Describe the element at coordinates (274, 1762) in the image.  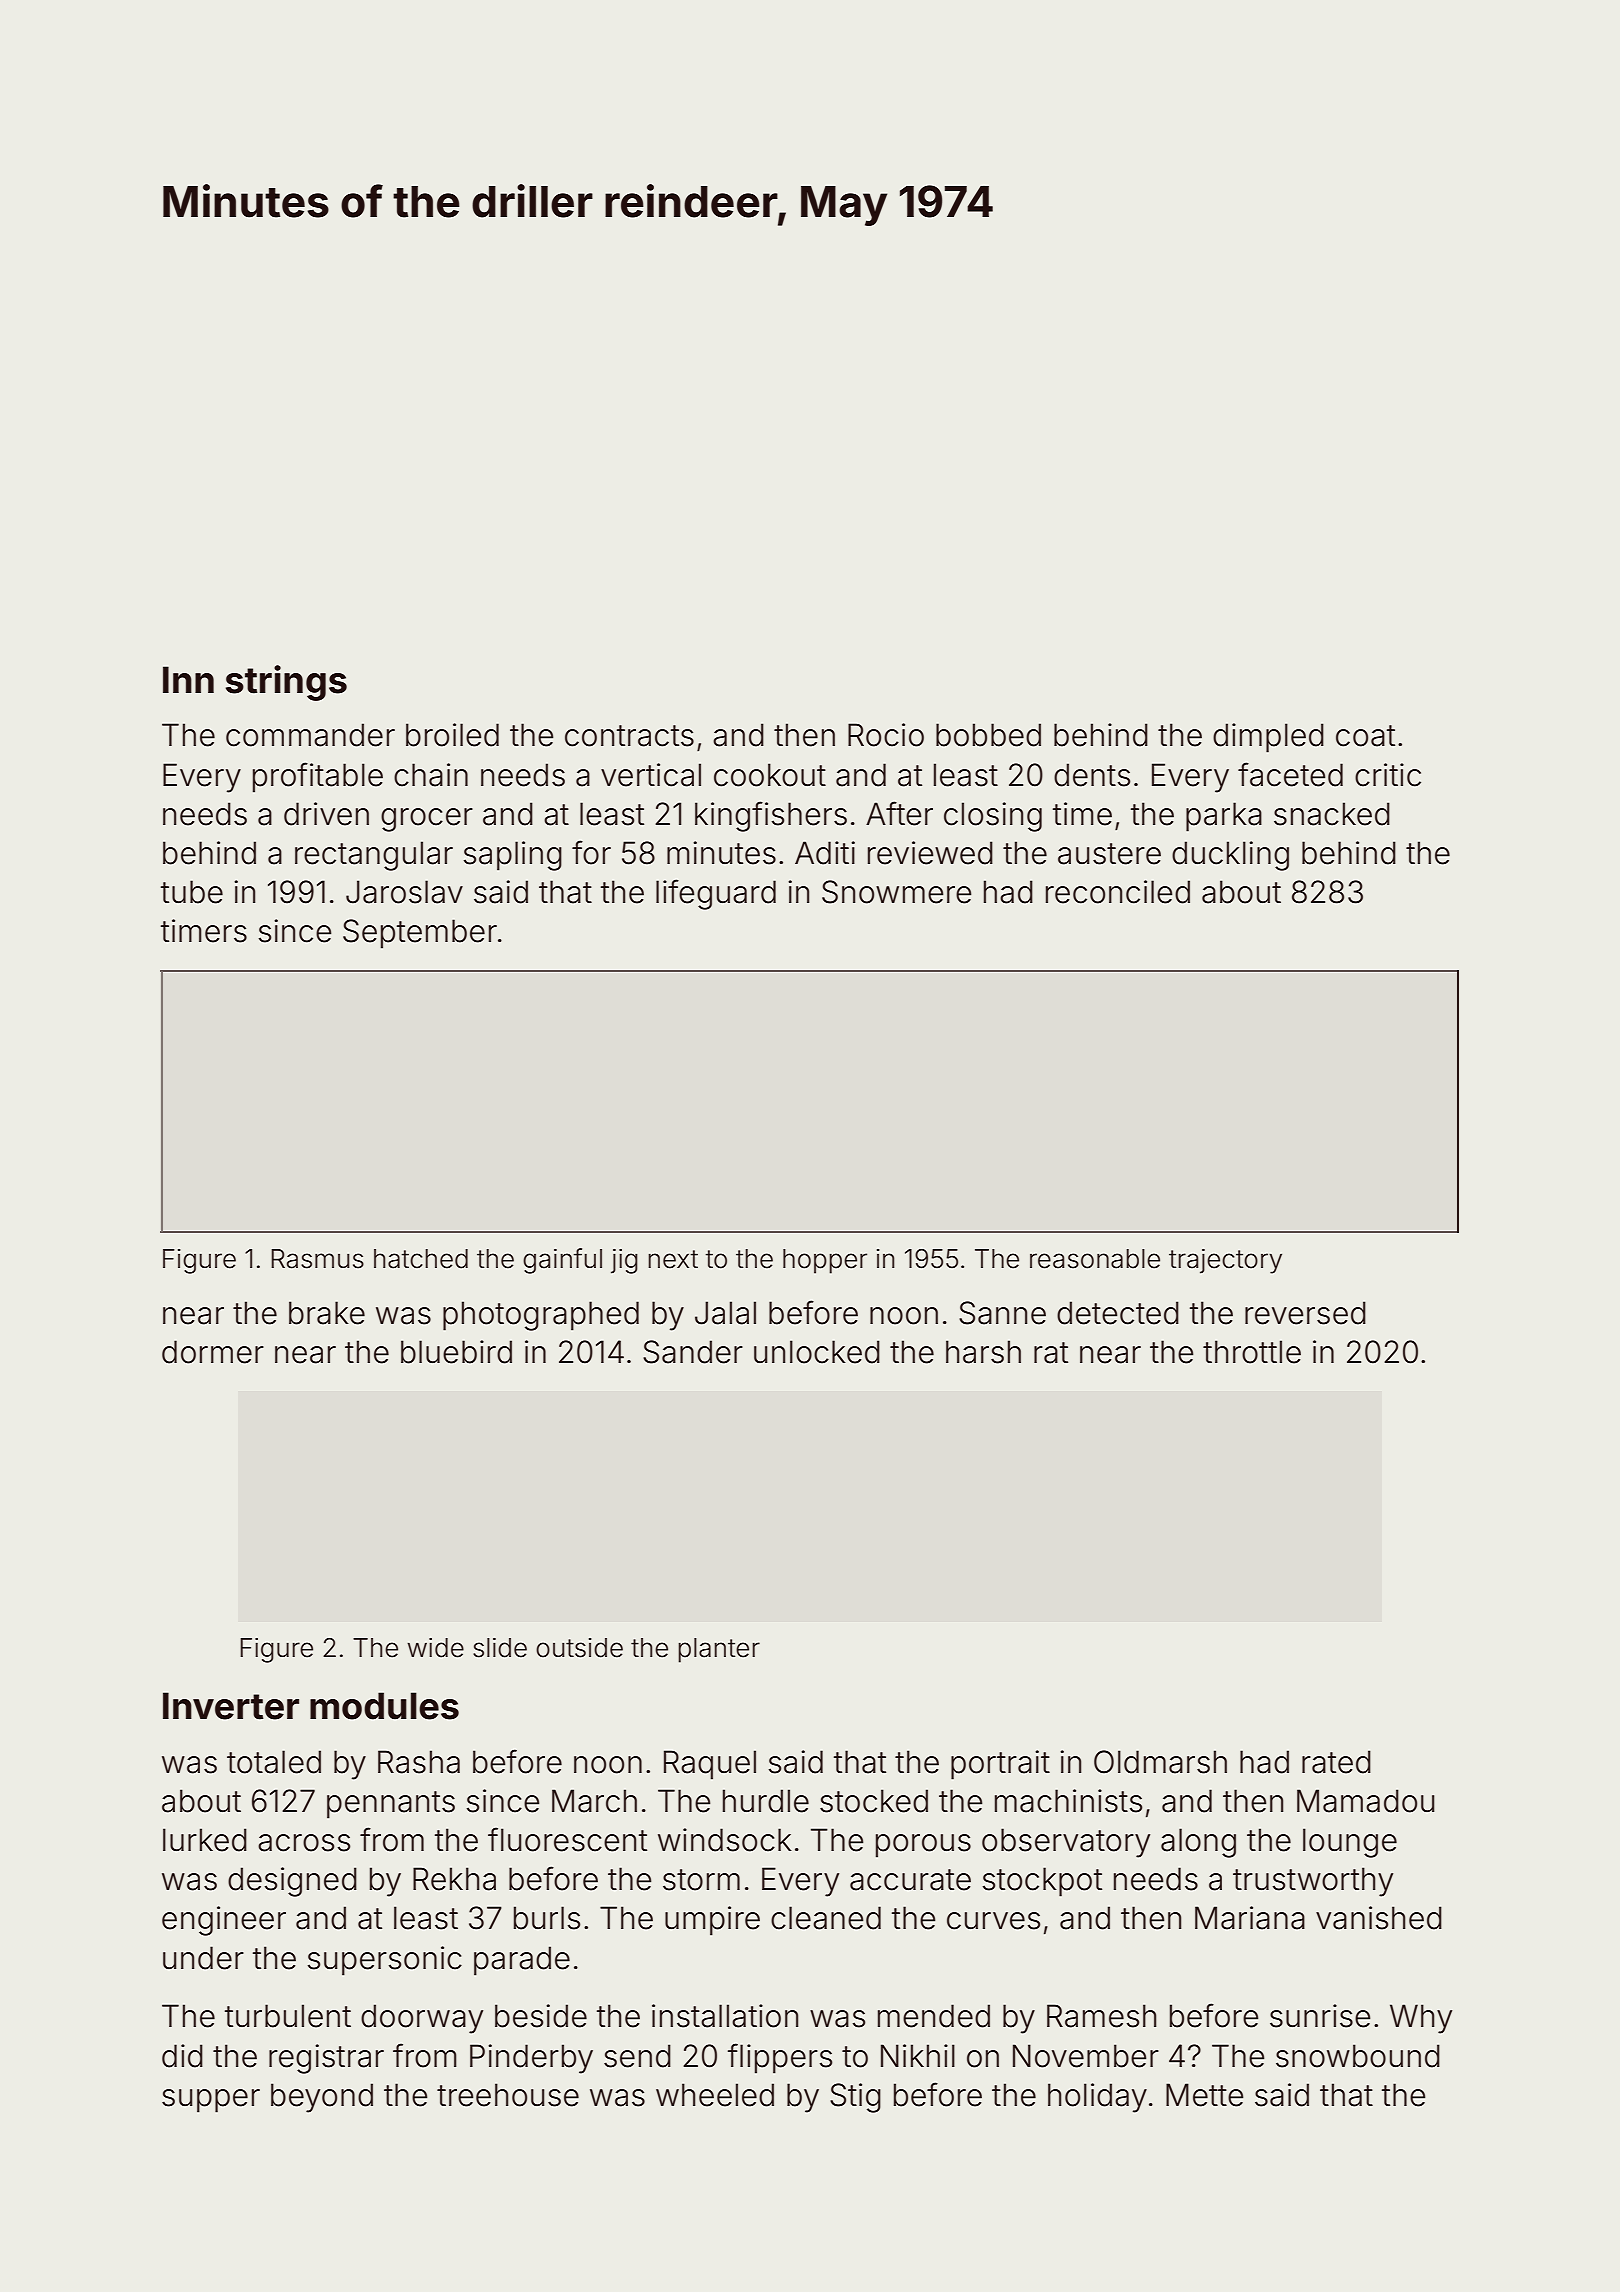
I see `totaled` at that location.
